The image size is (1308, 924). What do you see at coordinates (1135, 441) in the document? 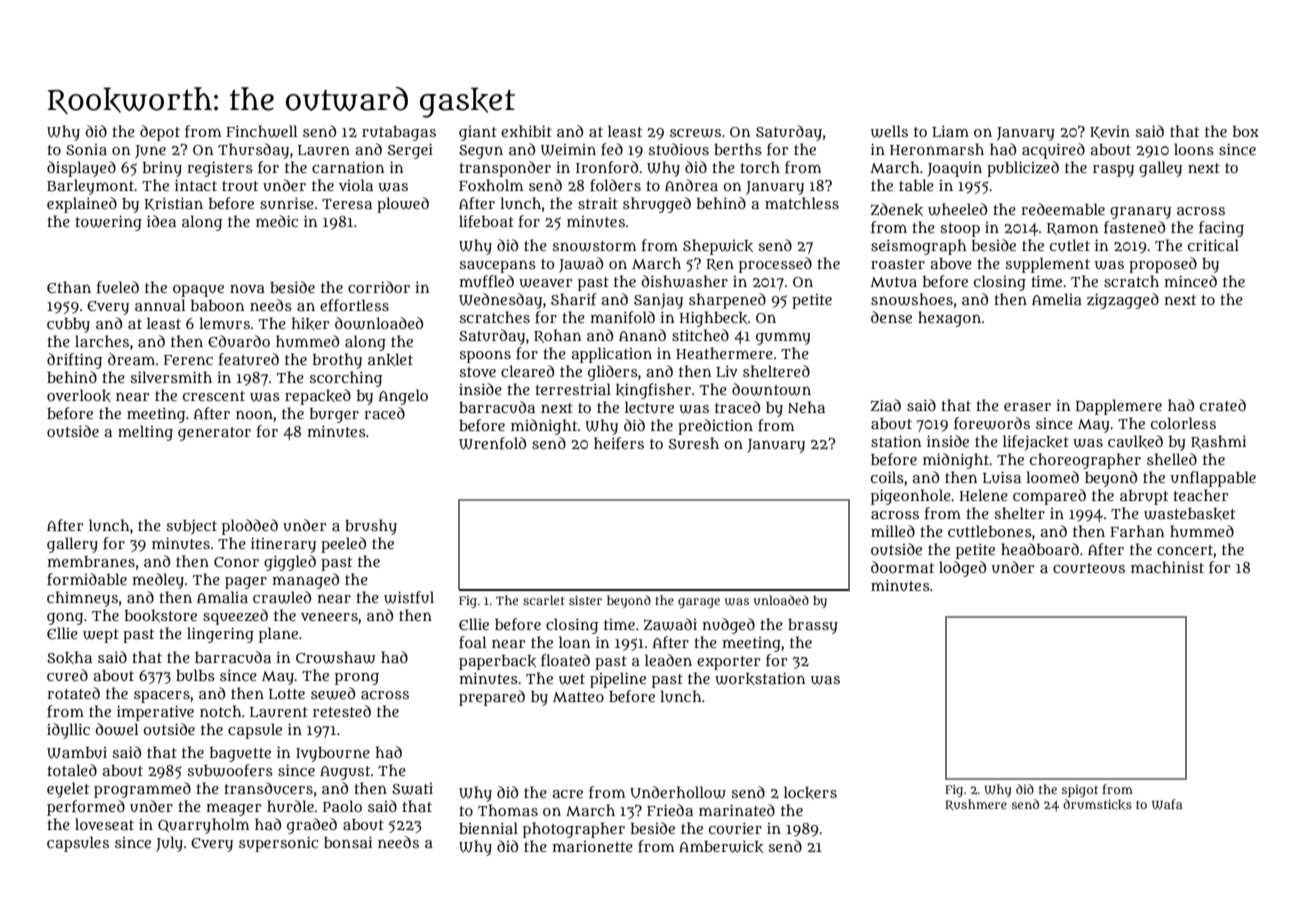
I see `caulked` at bounding box center [1135, 441].
